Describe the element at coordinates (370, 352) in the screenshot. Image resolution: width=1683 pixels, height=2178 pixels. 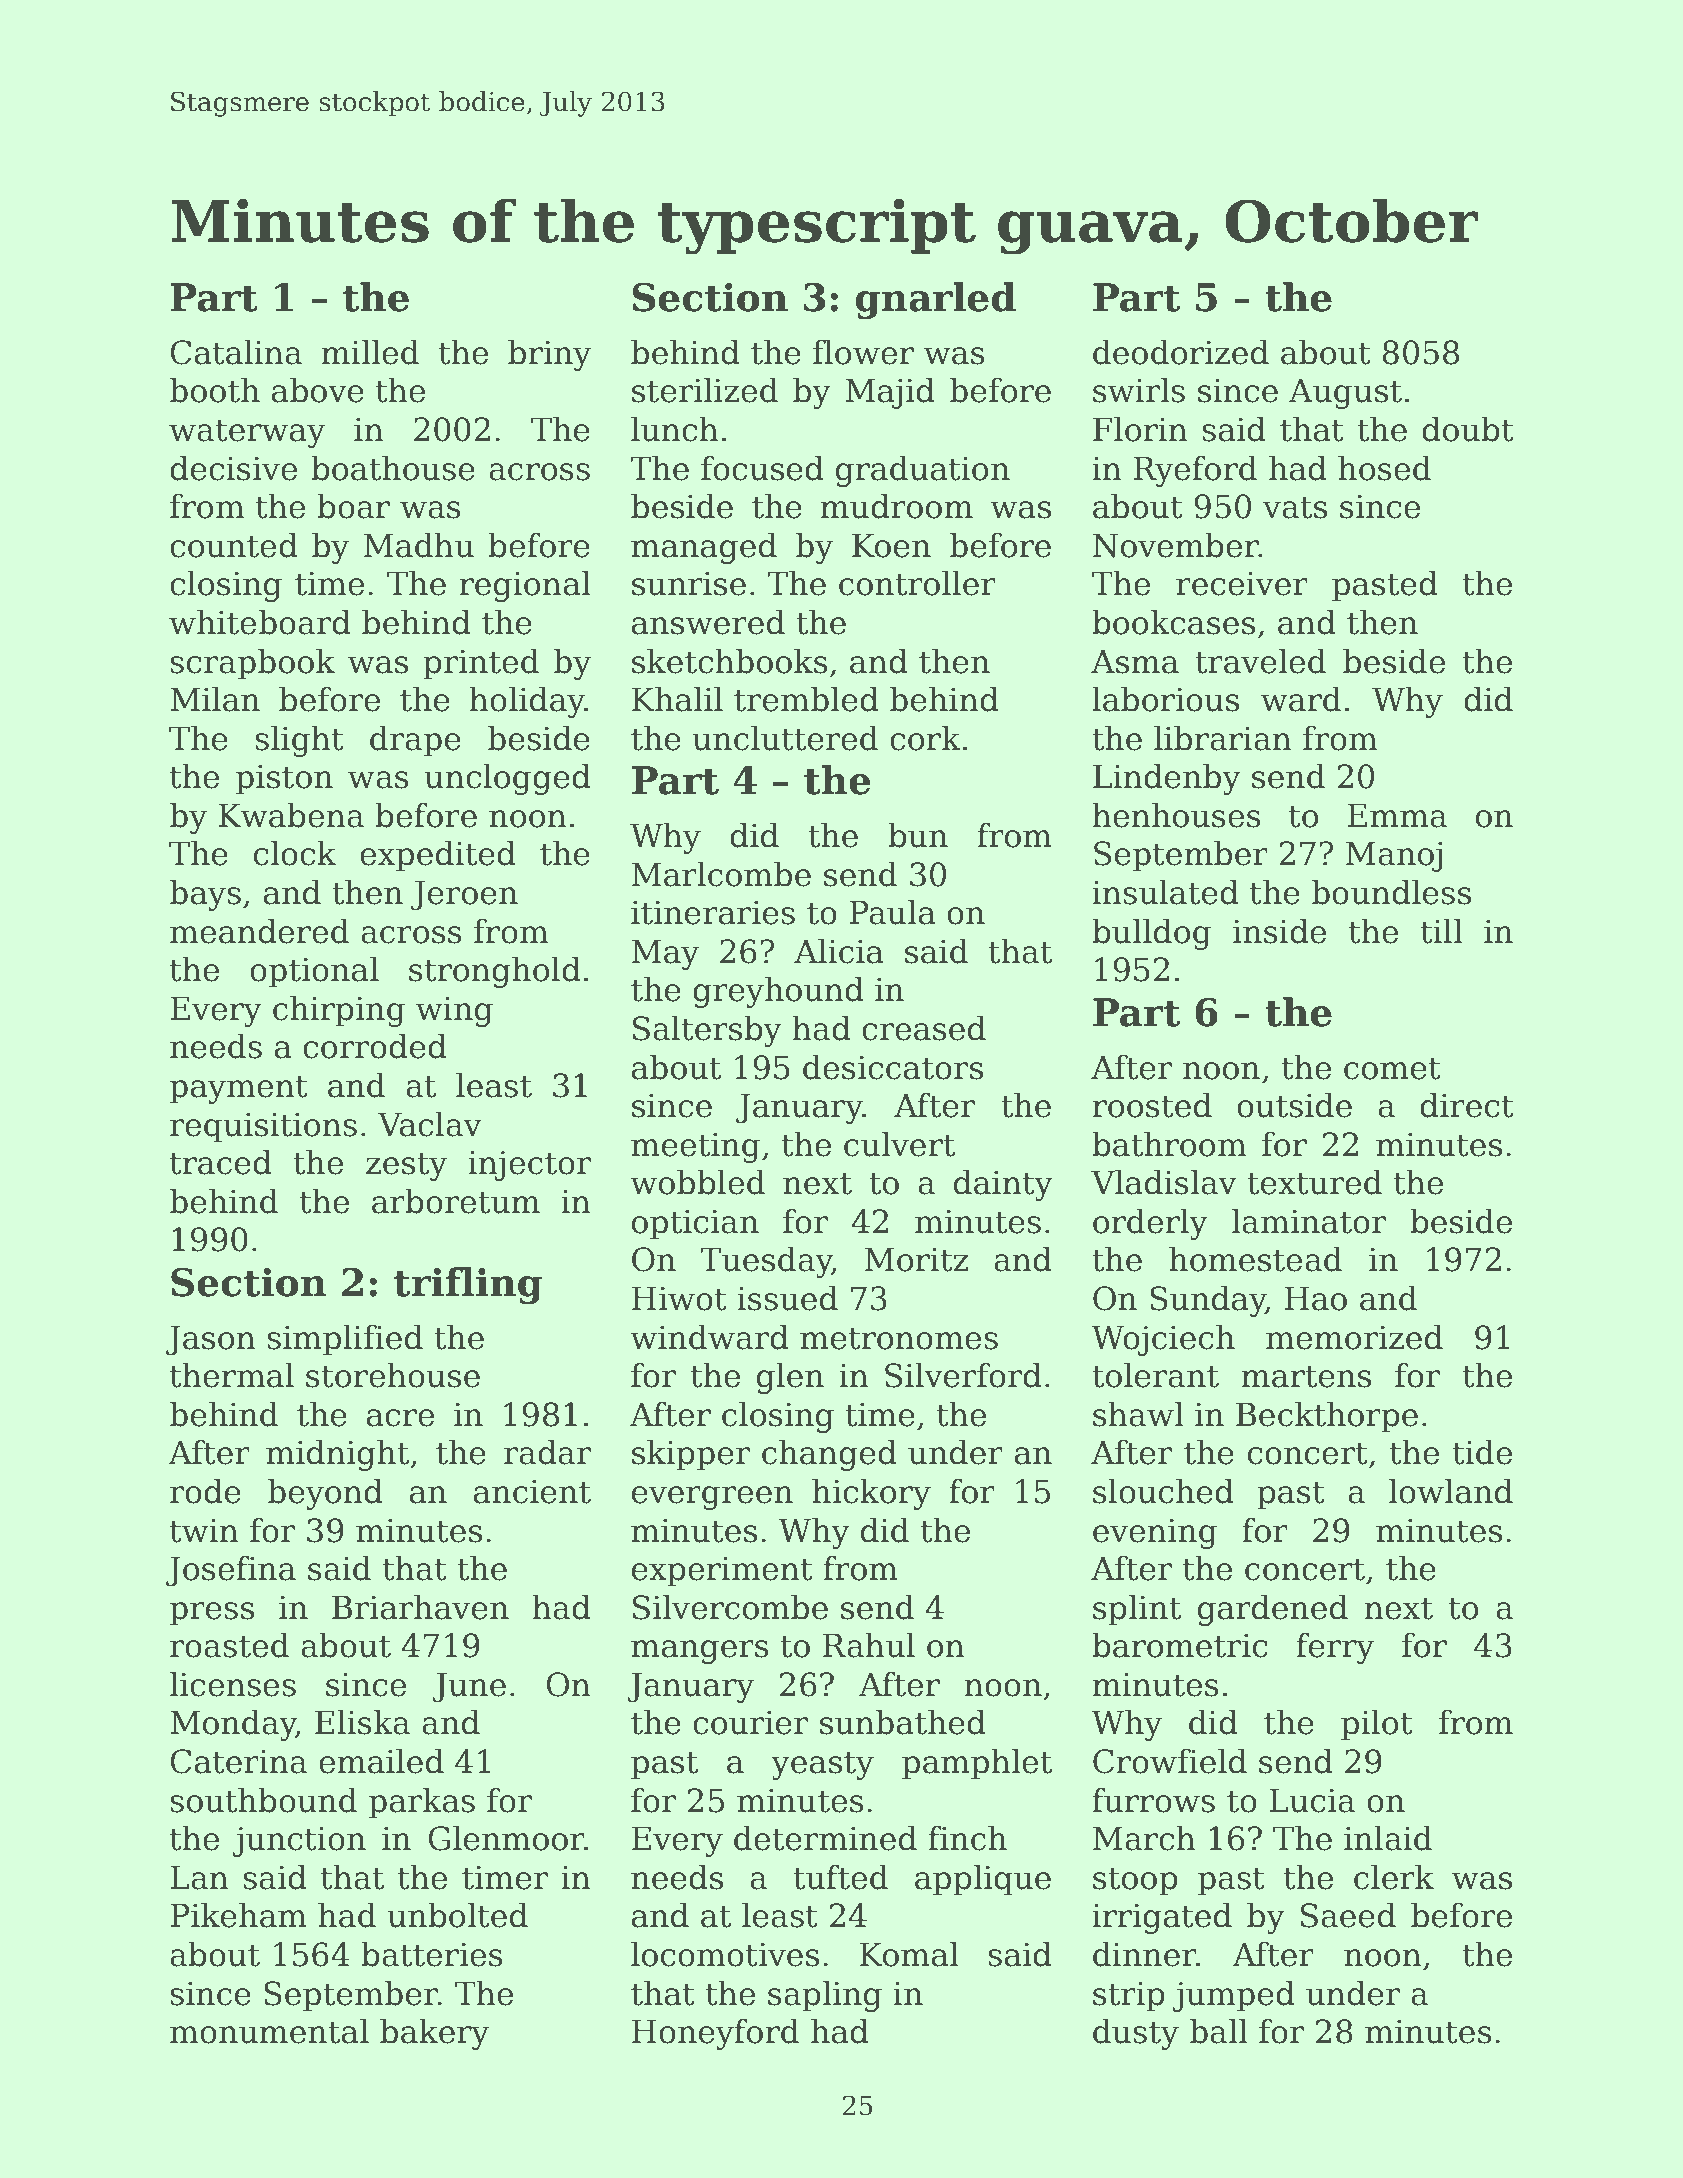
I see `milled` at that location.
